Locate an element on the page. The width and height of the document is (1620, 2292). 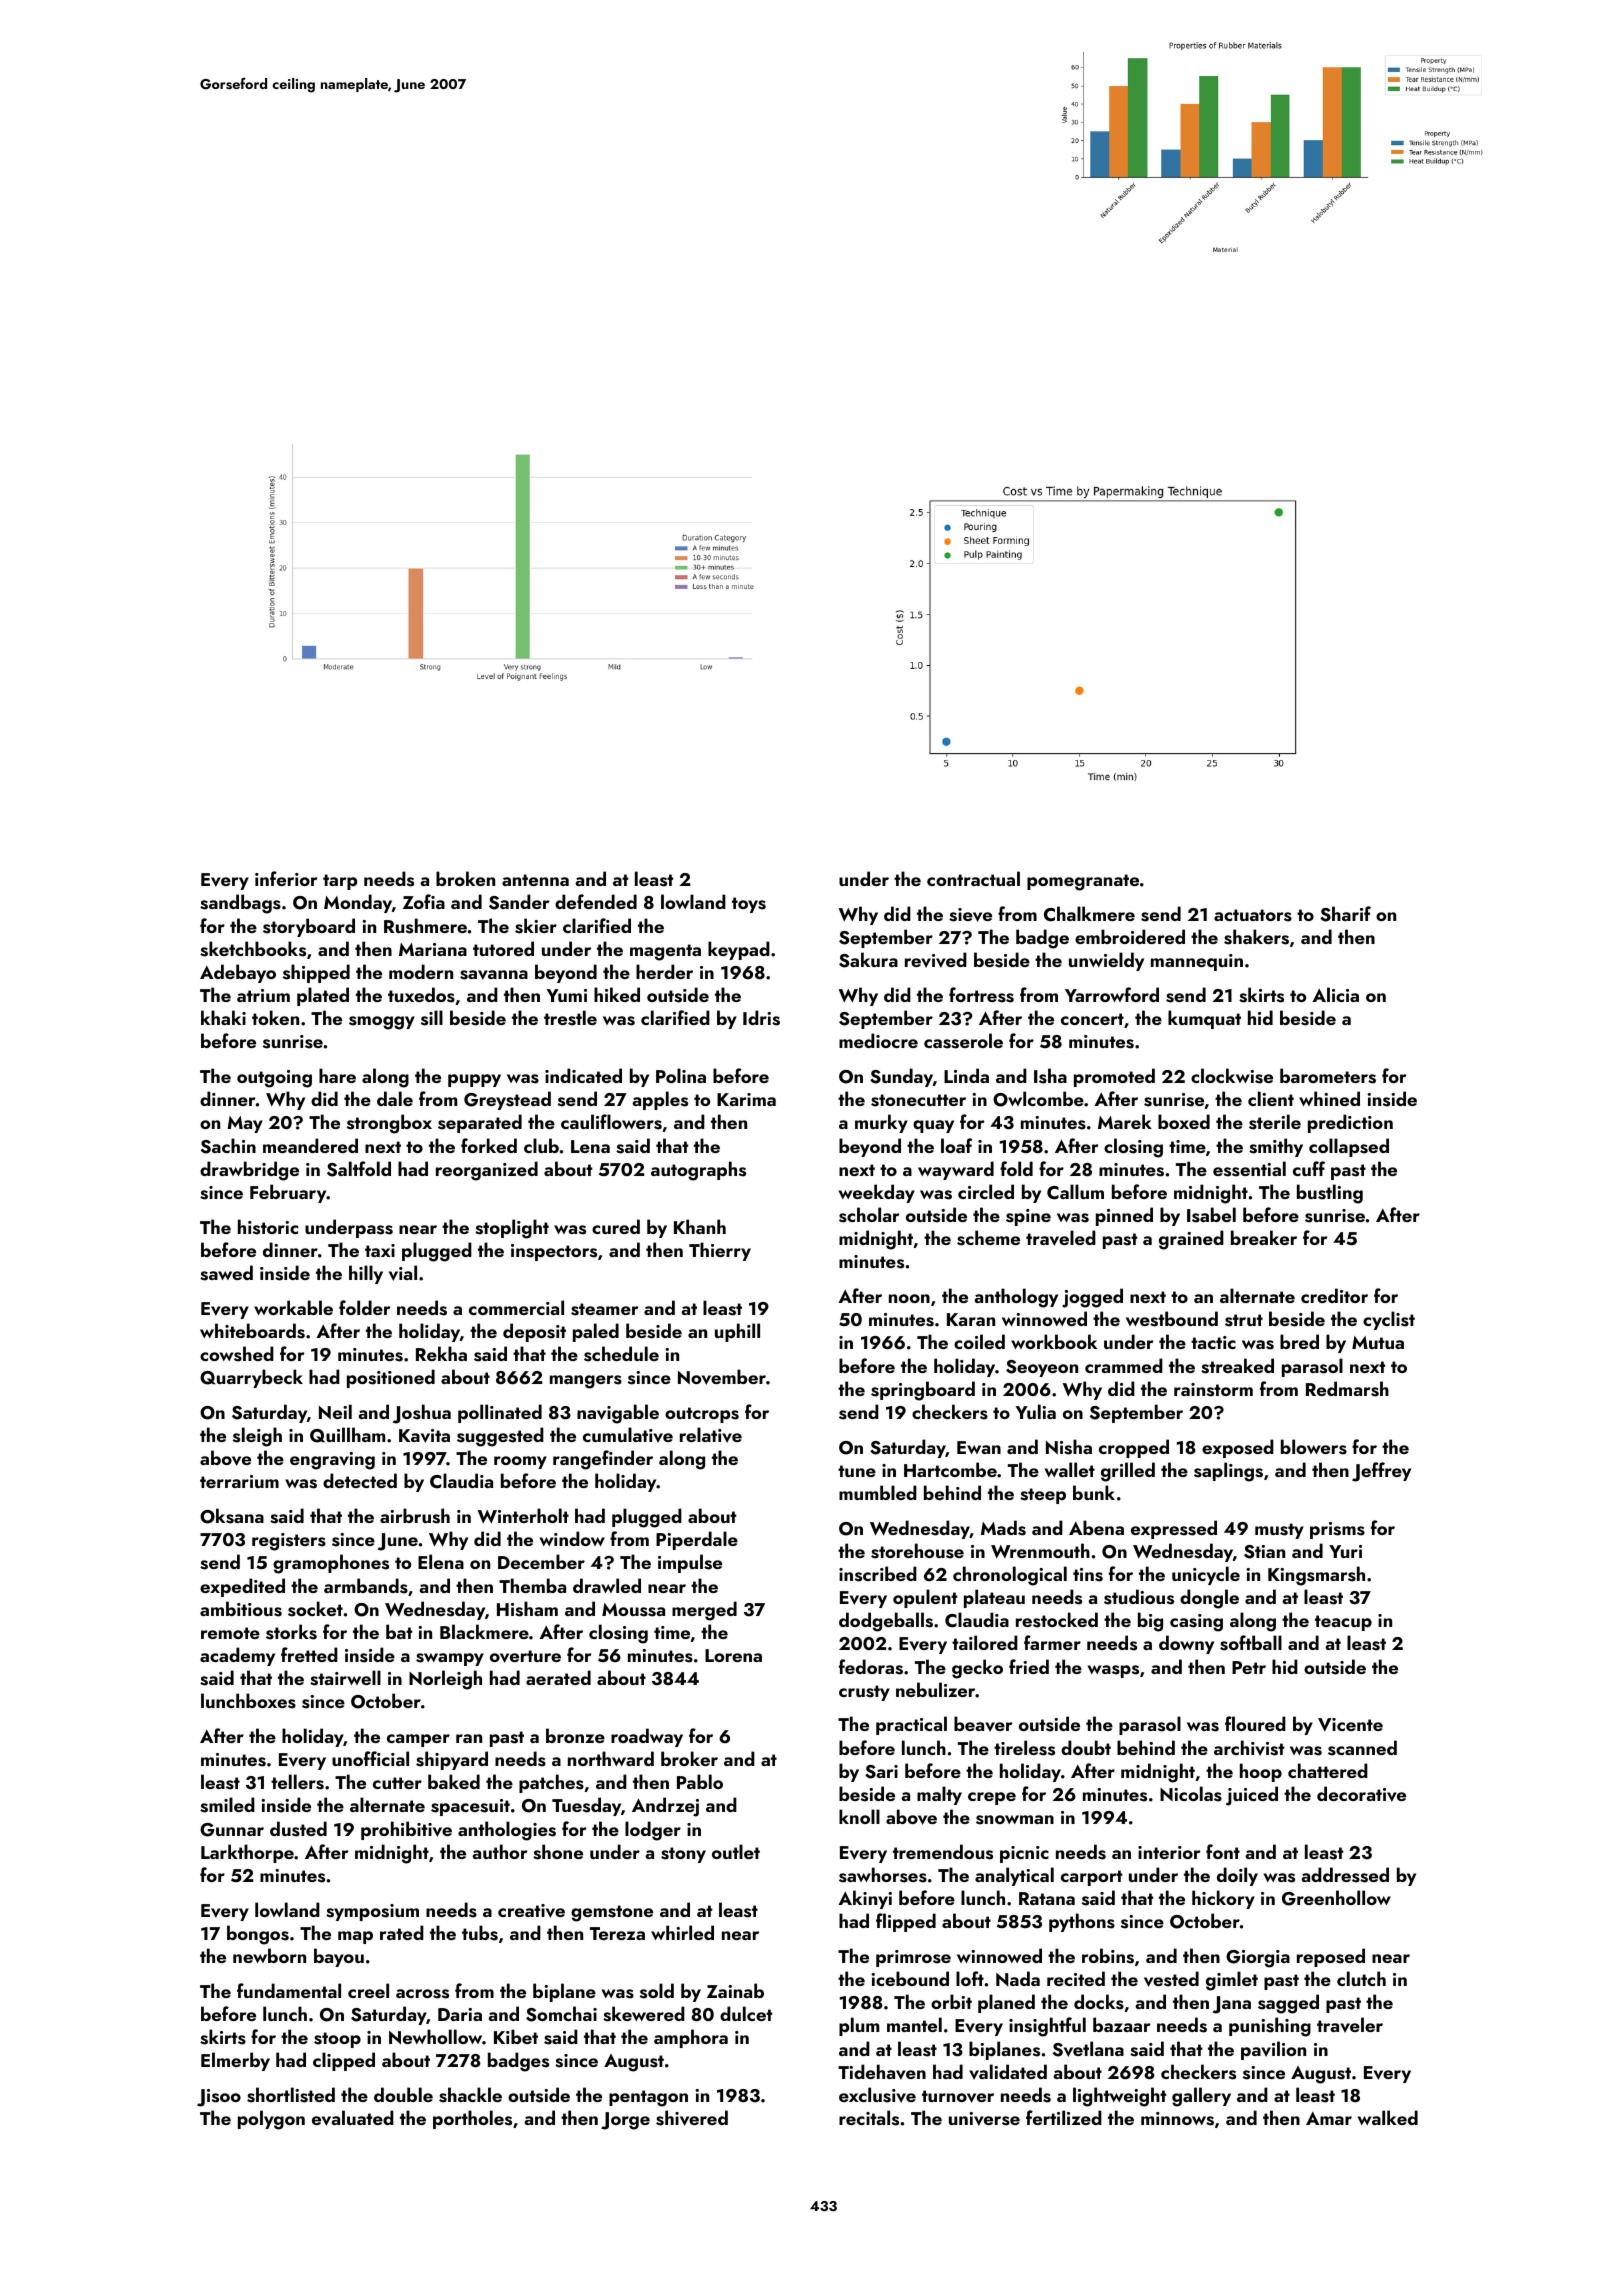
scanned is located at coordinates (1362, 1748).
